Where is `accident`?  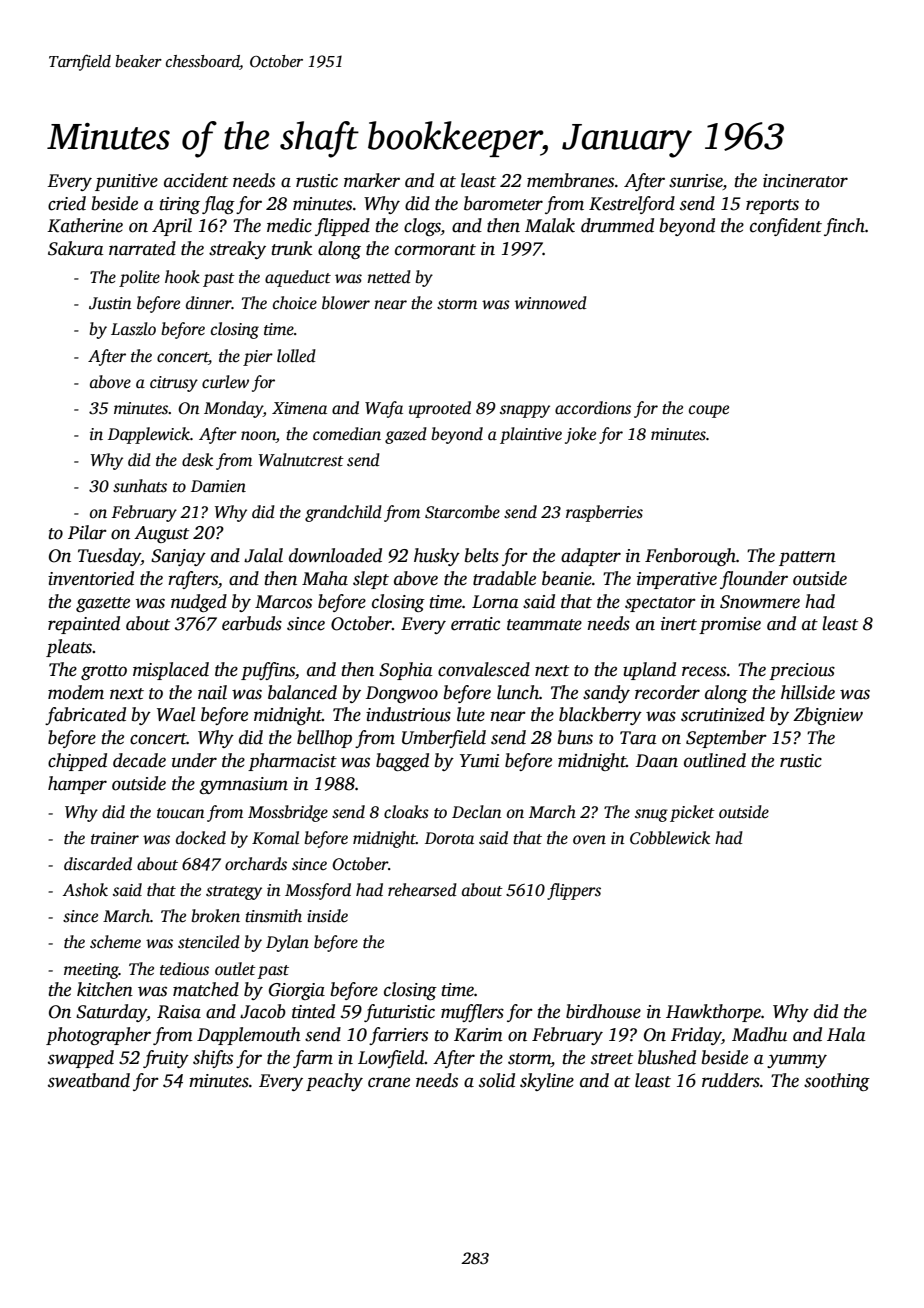 accident is located at coordinates (196, 180).
